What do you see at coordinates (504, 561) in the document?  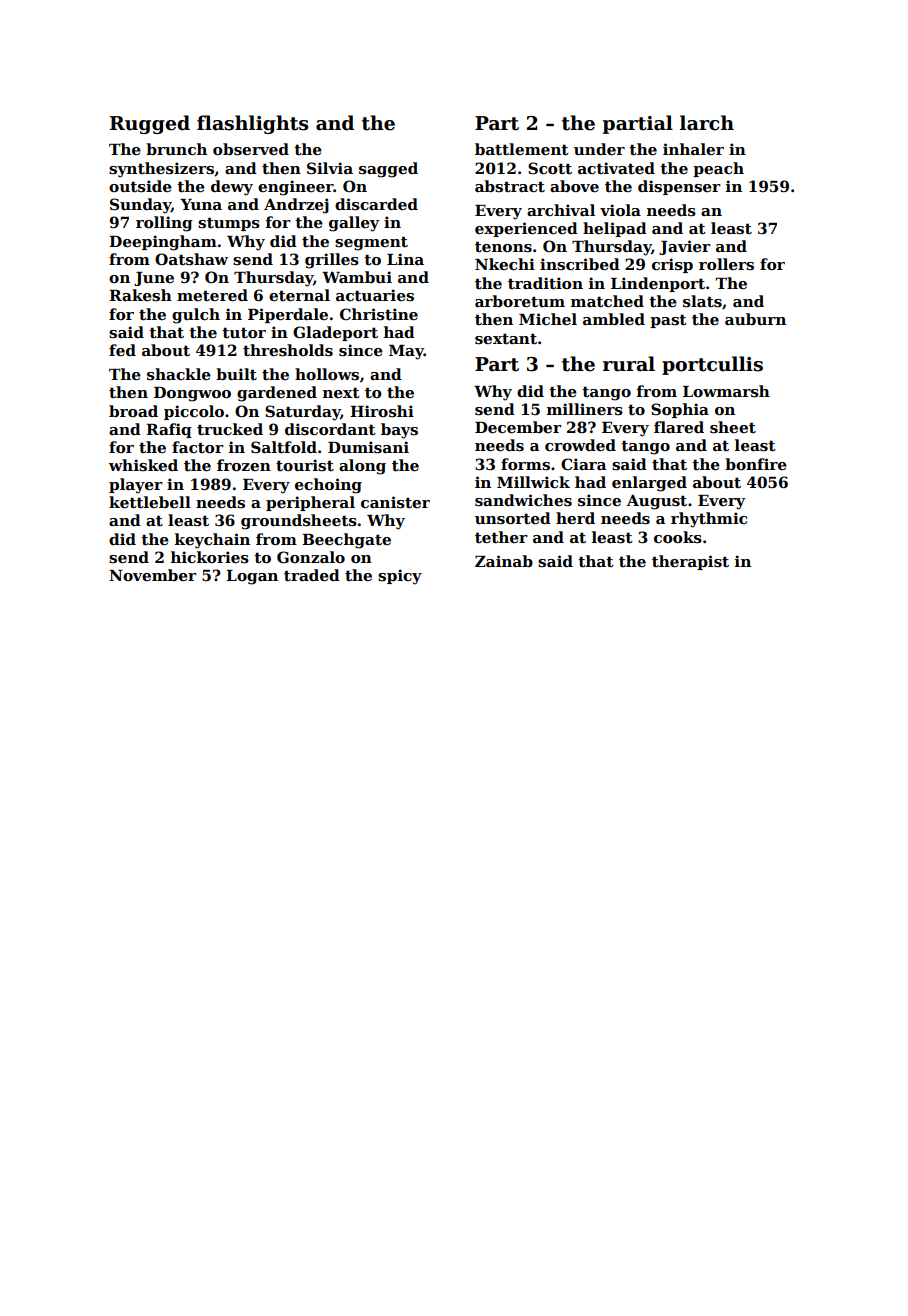 I see `Zainab` at bounding box center [504, 561].
